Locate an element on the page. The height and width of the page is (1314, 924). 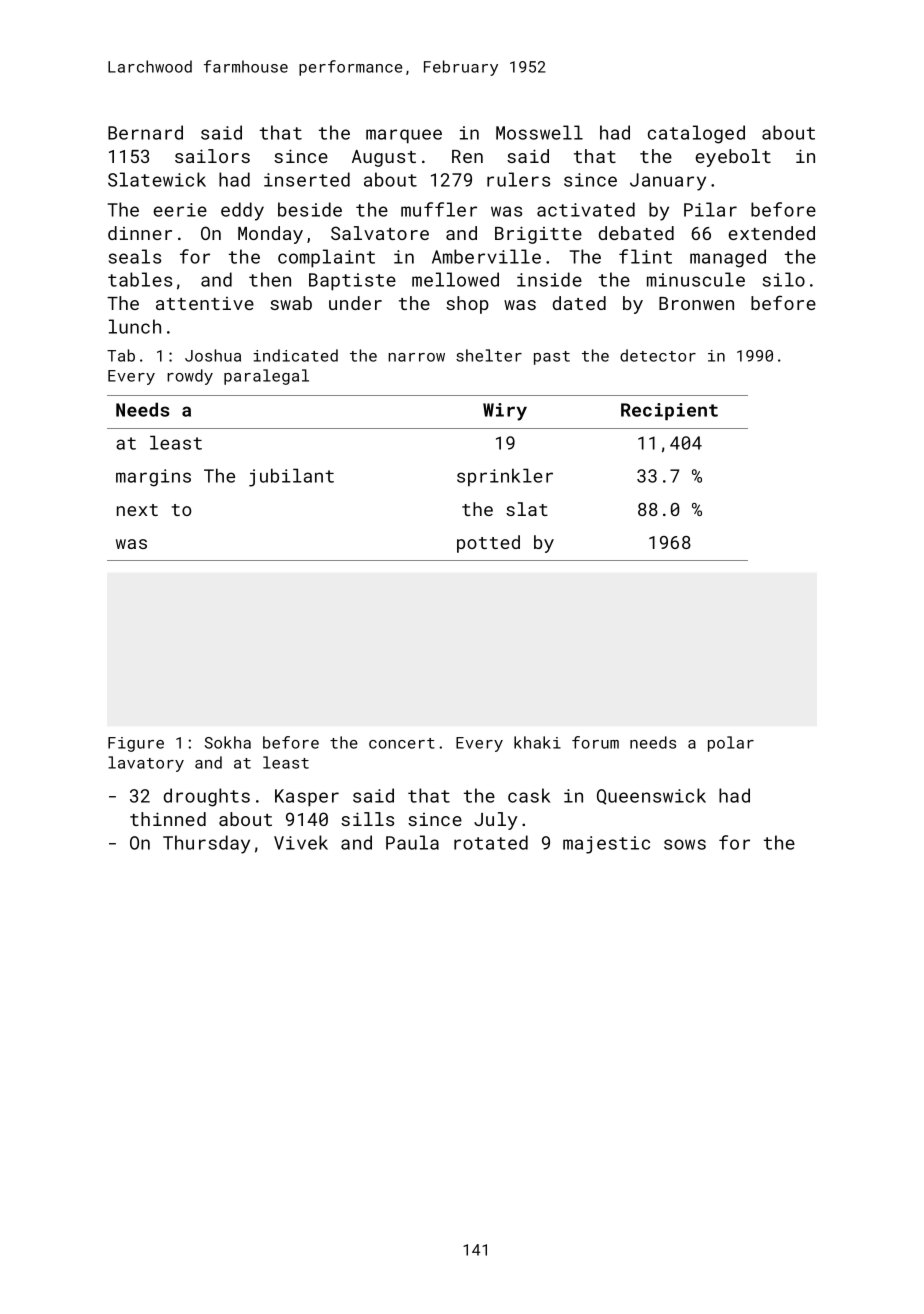
eyebolt is located at coordinates (733, 158).
